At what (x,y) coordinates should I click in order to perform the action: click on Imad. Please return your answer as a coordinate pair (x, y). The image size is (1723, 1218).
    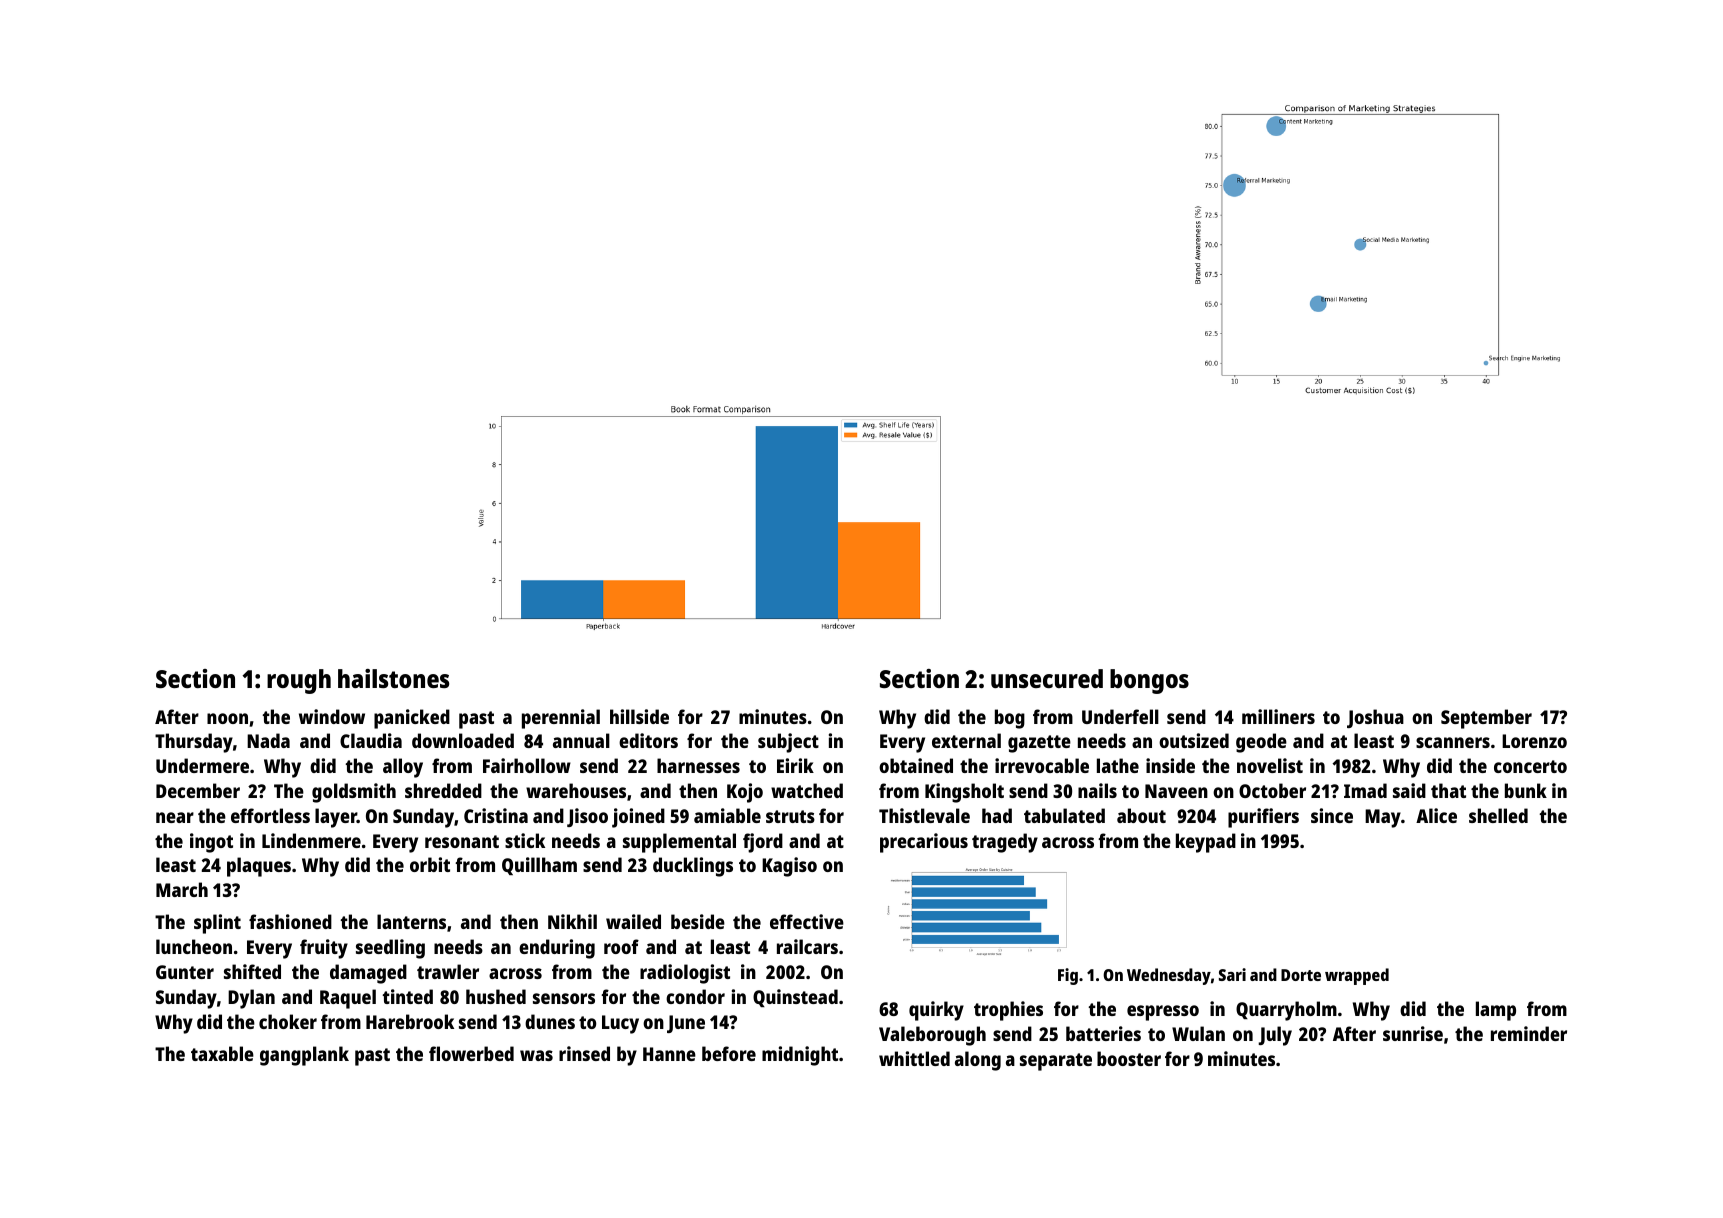
    Looking at the image, I should click on (1365, 790).
